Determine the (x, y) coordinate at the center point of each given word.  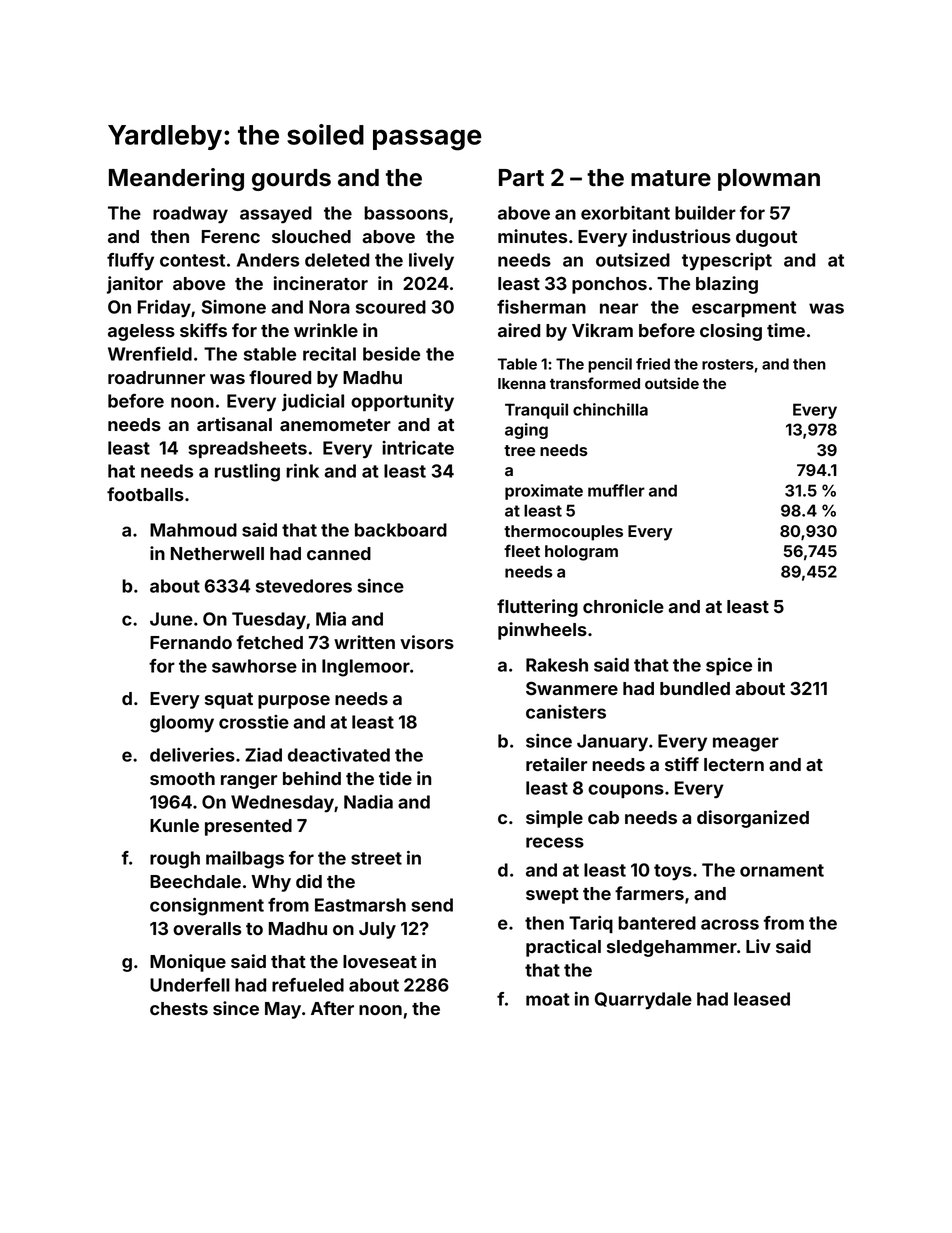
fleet (522, 550)
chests (179, 1008)
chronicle (623, 606)
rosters (728, 364)
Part (521, 178)
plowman (769, 180)
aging (526, 431)
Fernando (191, 642)
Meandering (176, 179)
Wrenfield (150, 354)
